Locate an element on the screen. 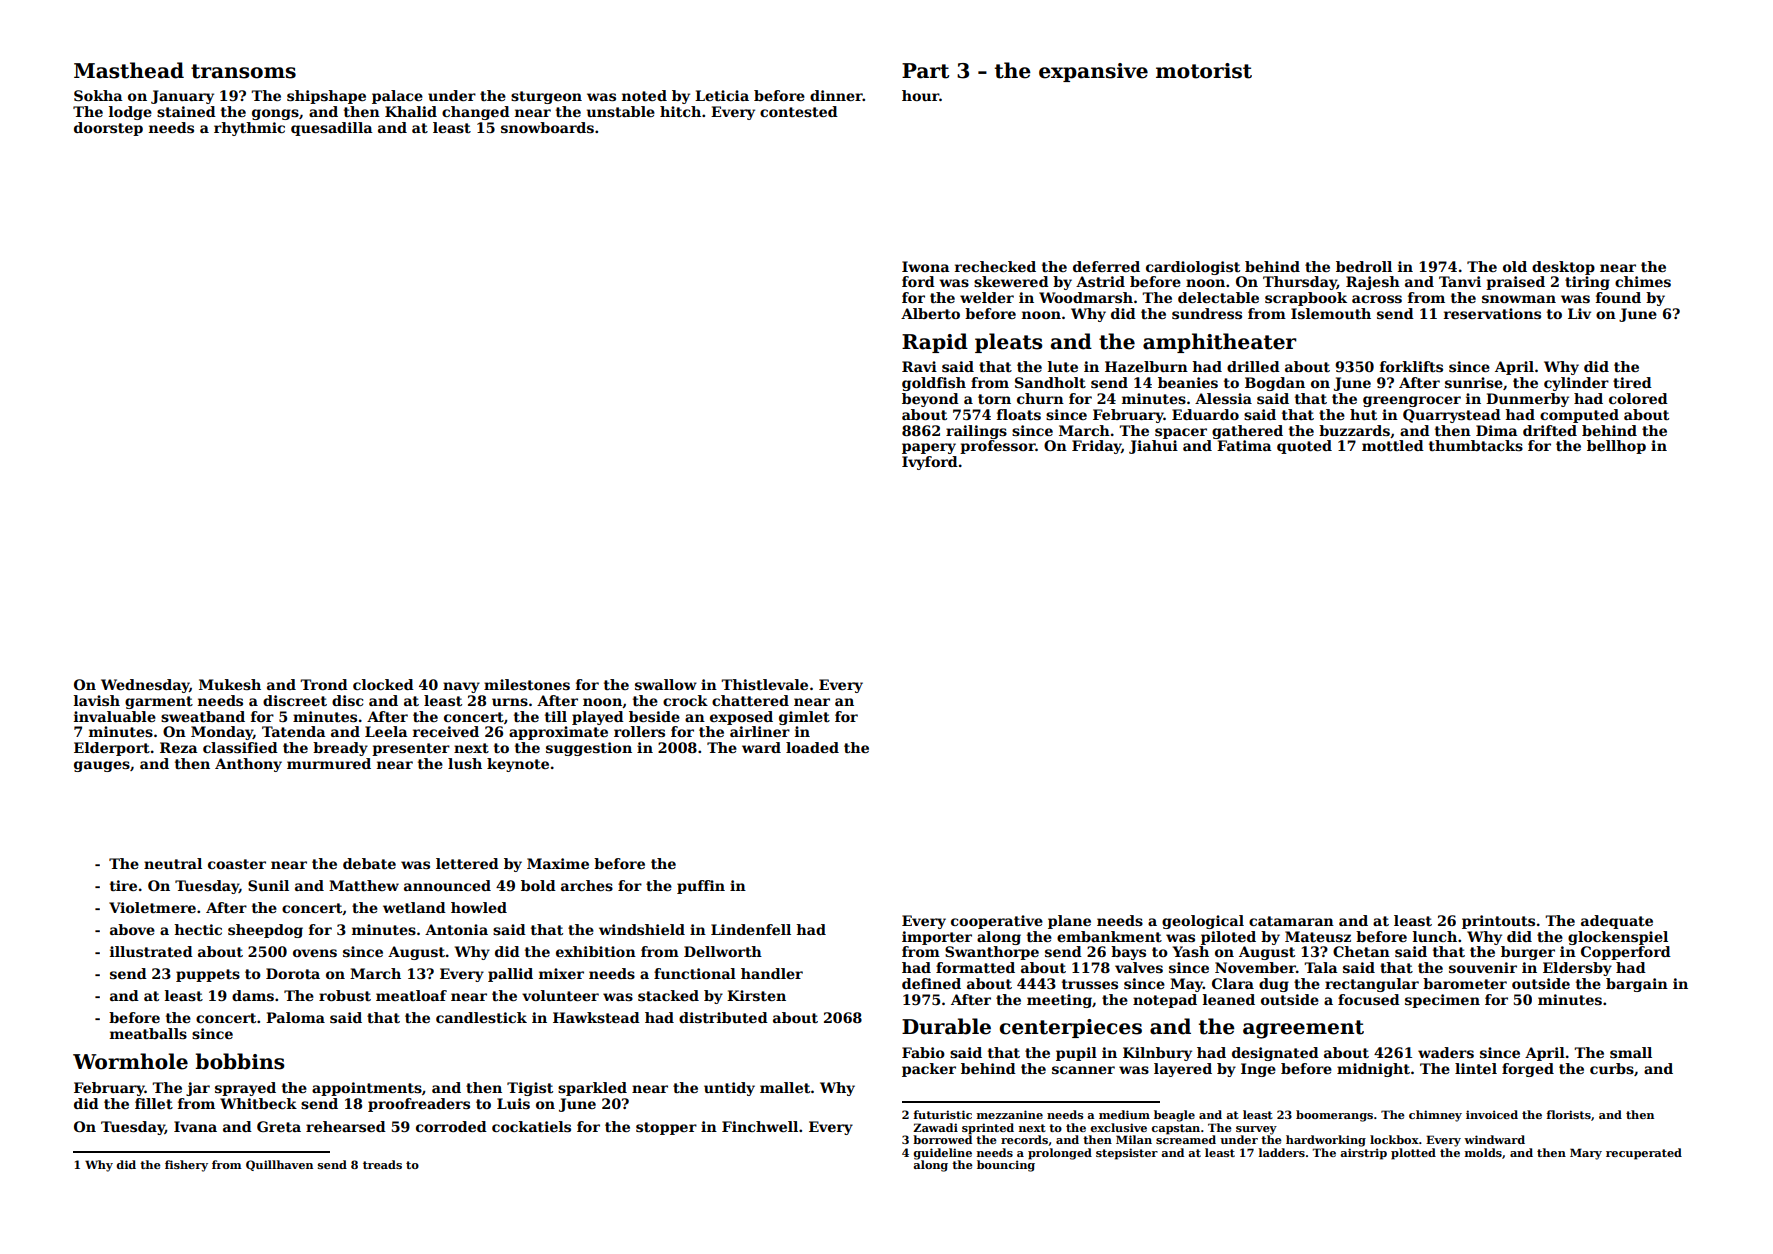  thumbtacks is located at coordinates (1476, 445).
